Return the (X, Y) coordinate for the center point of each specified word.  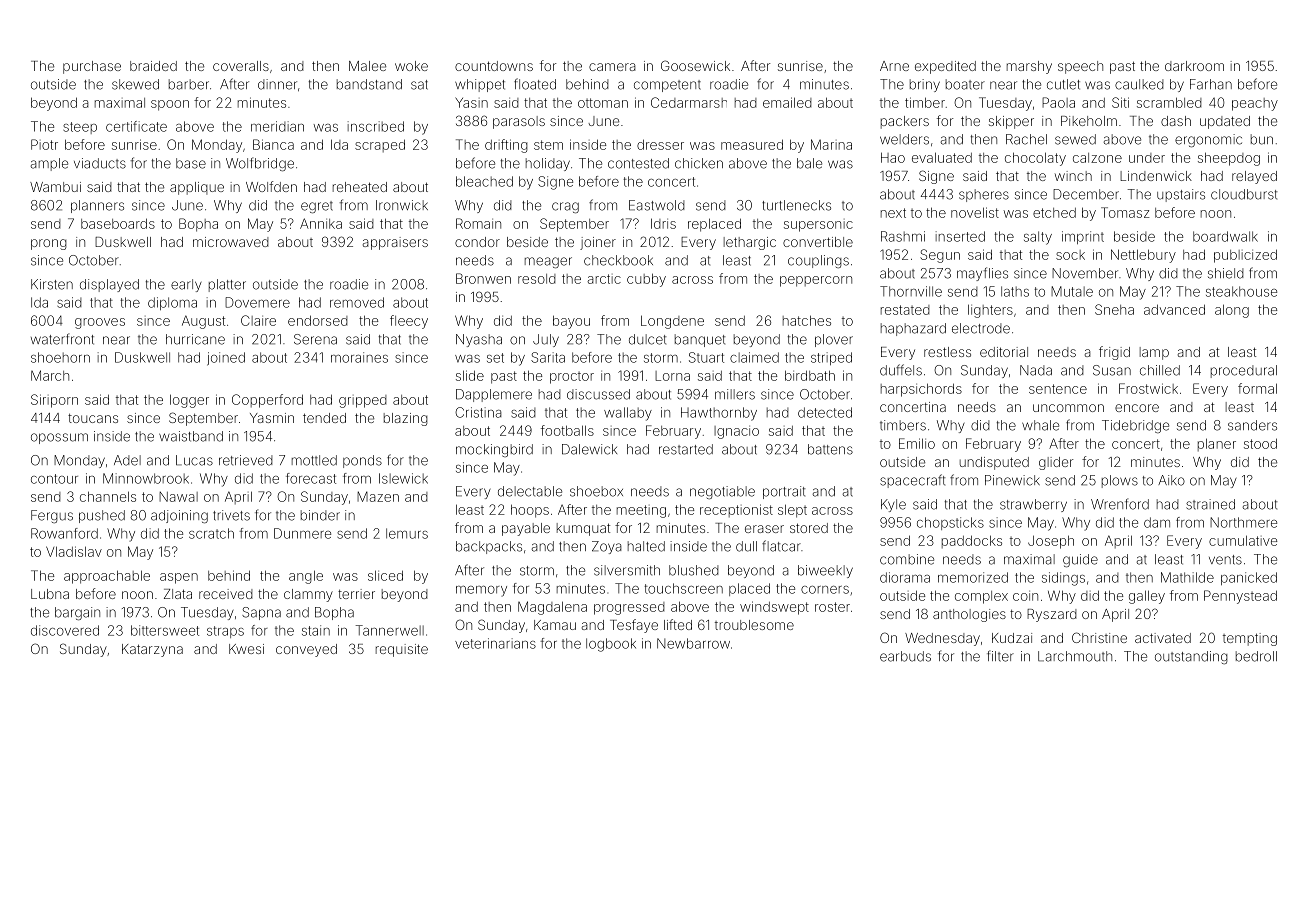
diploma (172, 303)
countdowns (494, 66)
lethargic (750, 243)
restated (905, 310)
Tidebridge (1135, 426)
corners (825, 590)
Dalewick (589, 449)
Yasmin (272, 418)
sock (1070, 255)
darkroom (1194, 66)
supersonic (818, 226)
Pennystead (1240, 597)
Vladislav (74, 551)
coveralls (241, 66)
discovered (65, 630)
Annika (321, 223)
